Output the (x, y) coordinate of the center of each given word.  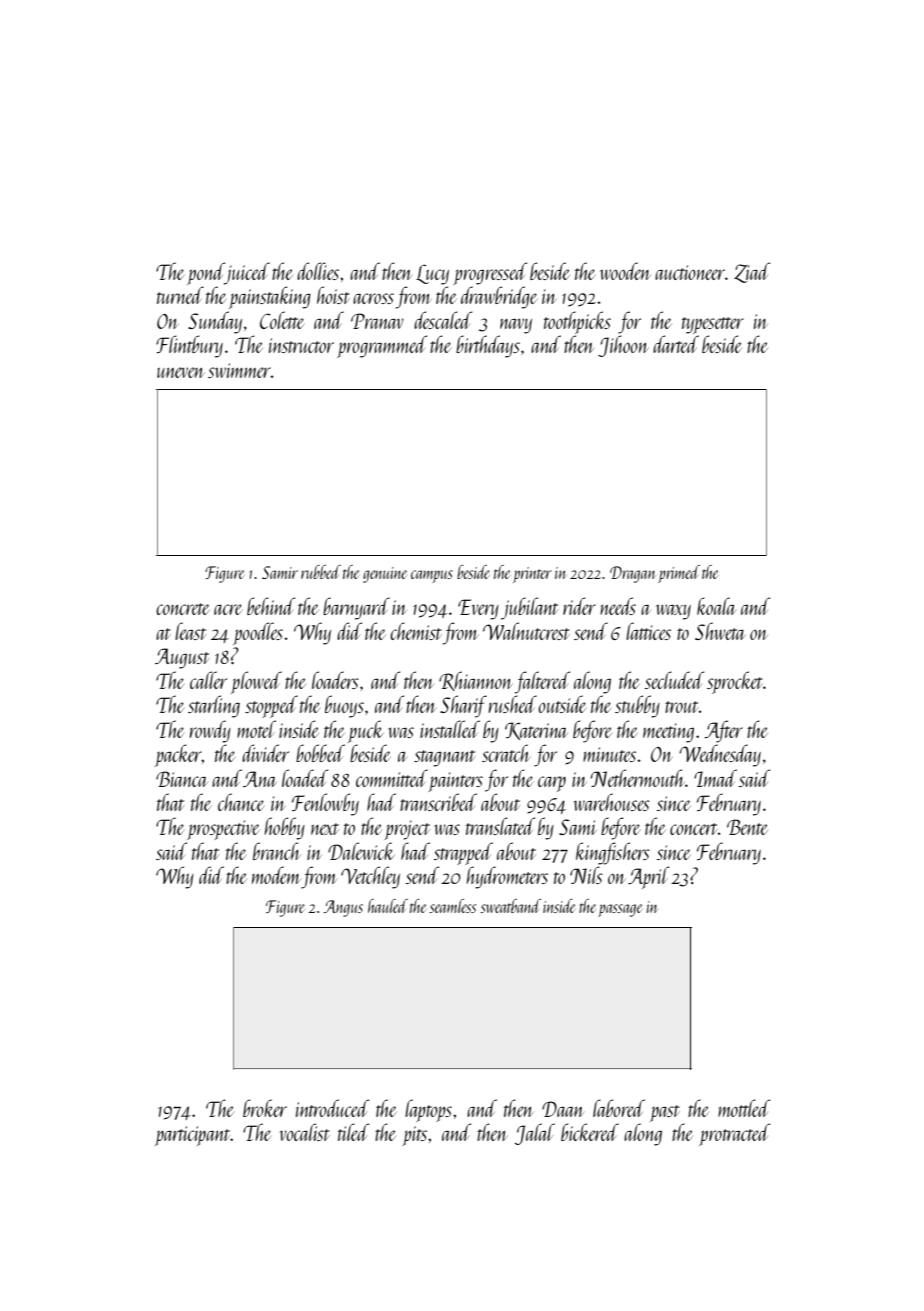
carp (552, 784)
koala (716, 606)
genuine (385, 575)
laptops (428, 1110)
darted (676, 344)
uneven (180, 372)
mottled (744, 1108)
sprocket (735, 682)
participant (192, 1136)
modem (276, 875)
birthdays (488, 346)
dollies (318, 271)
